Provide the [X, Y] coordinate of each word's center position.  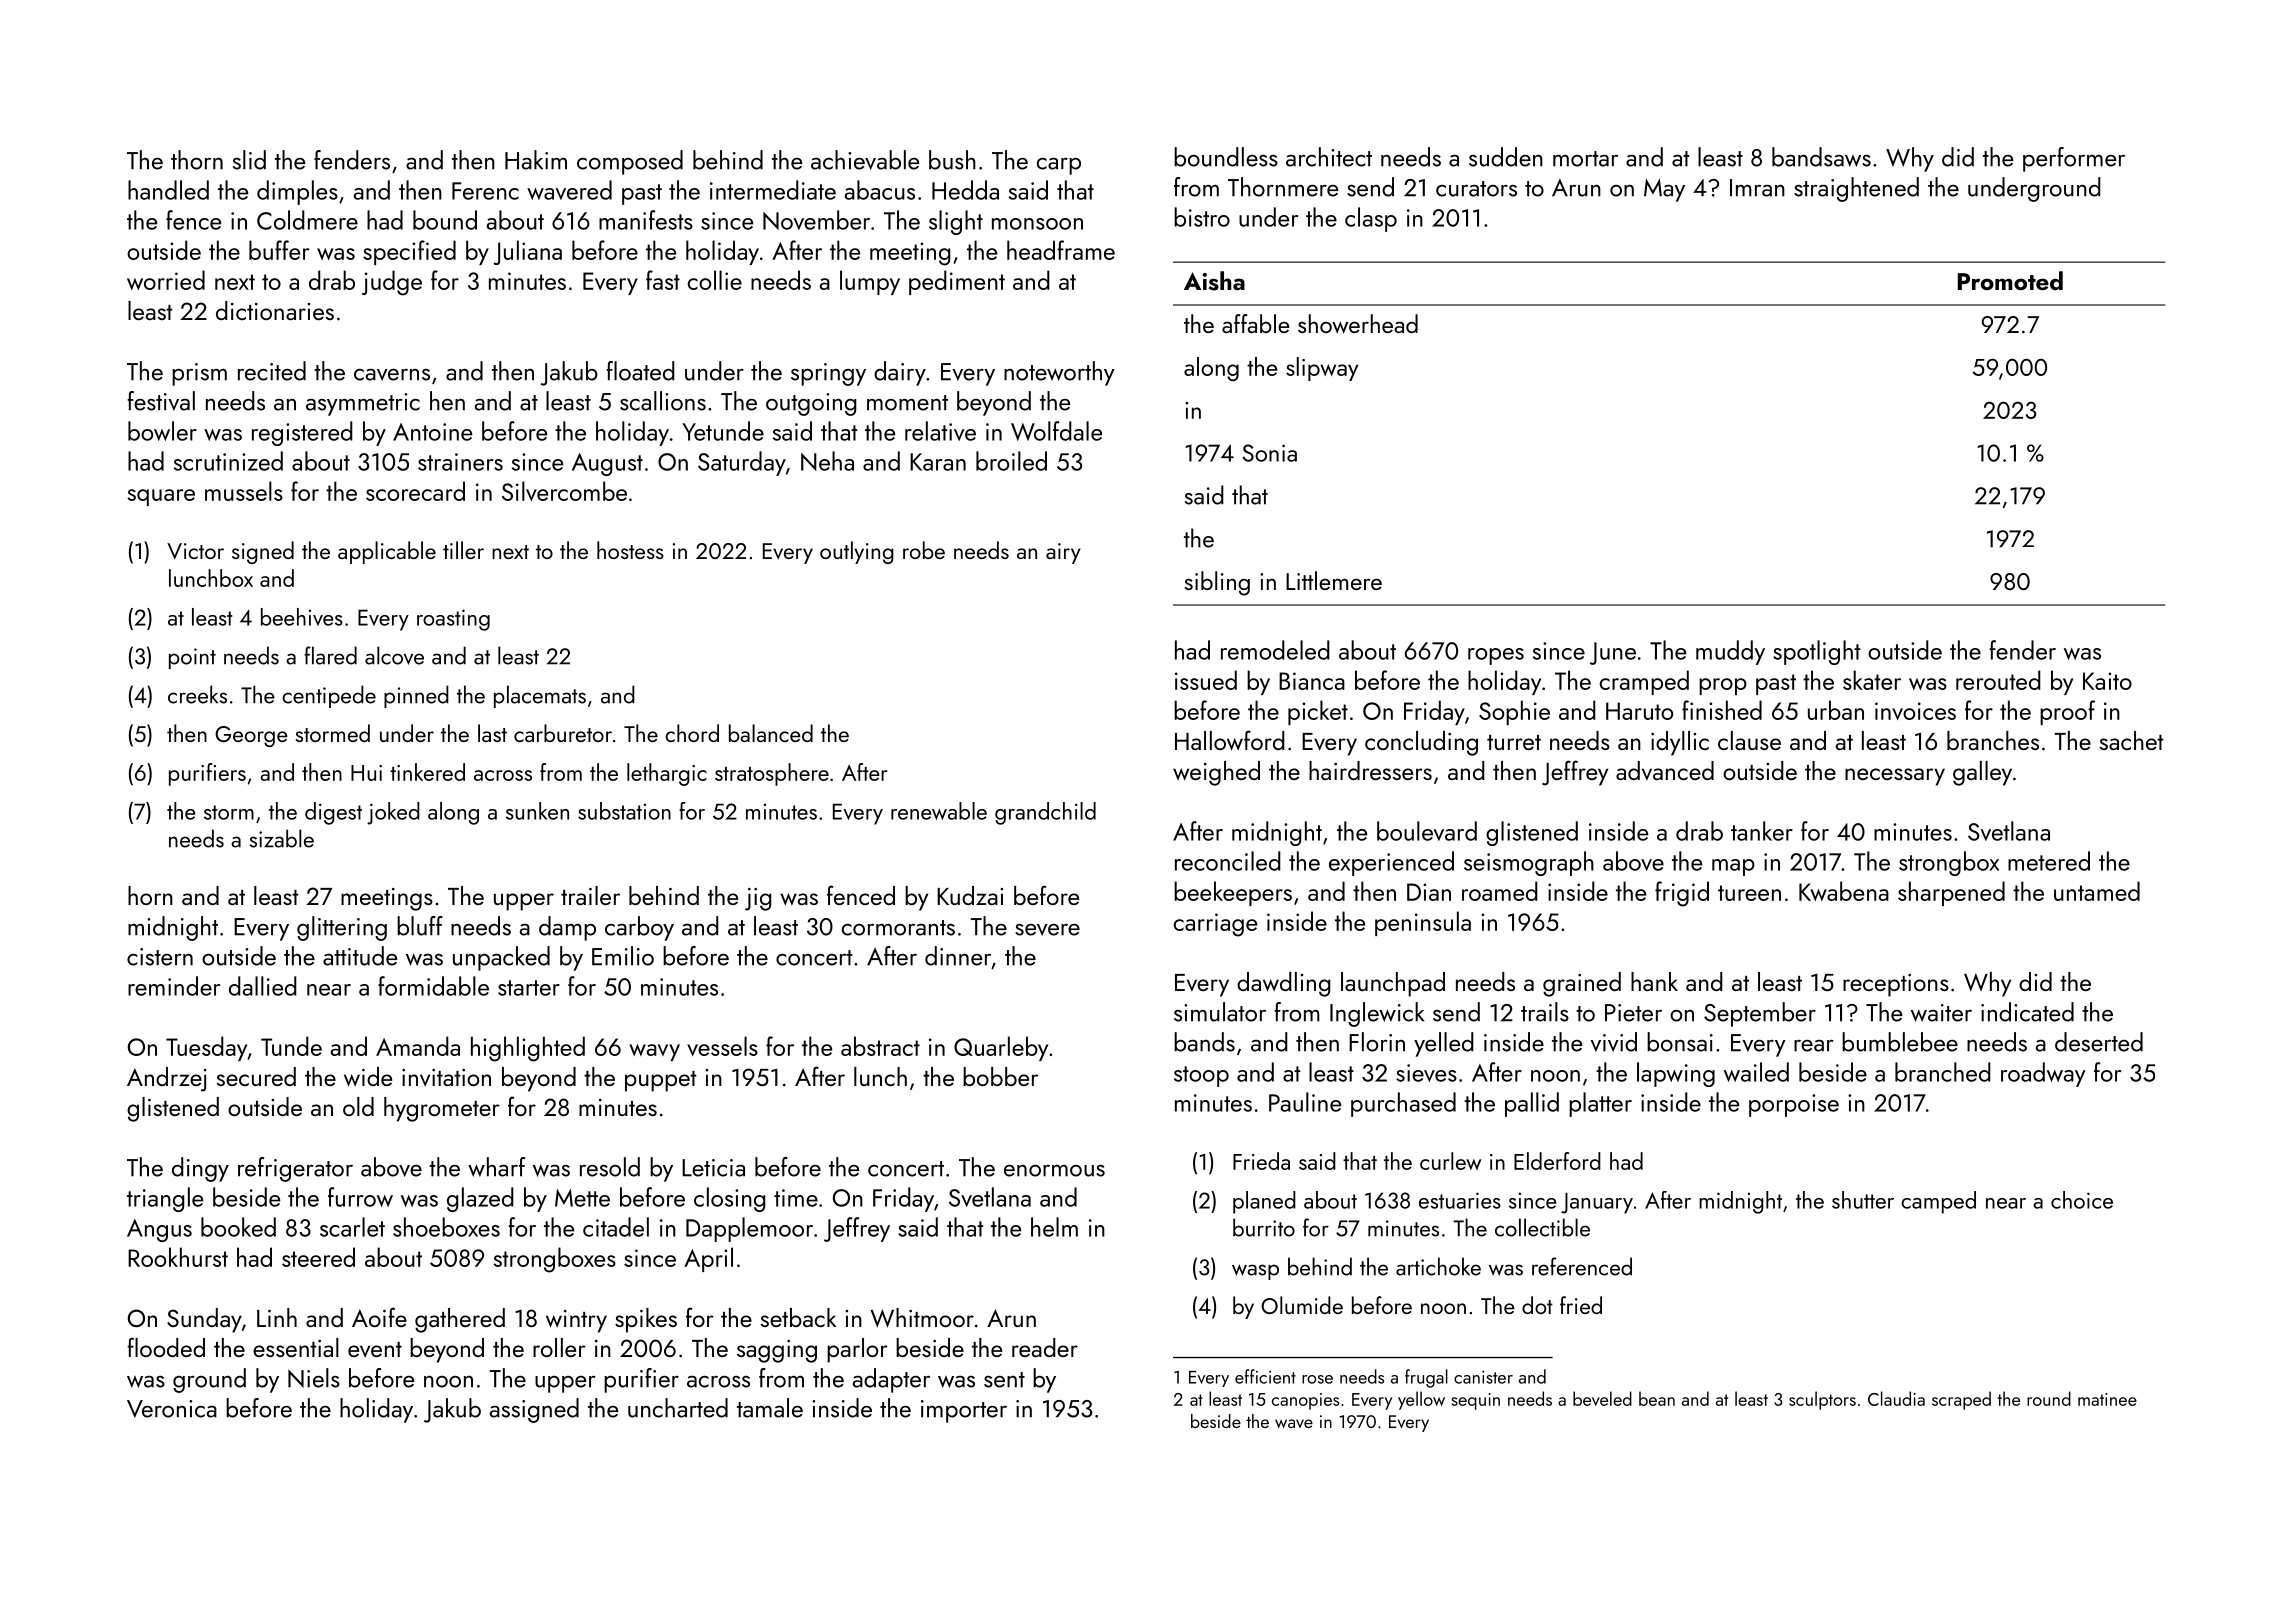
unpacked [501, 958]
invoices [1915, 711]
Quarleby [1001, 1048]
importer [964, 1411]
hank [1654, 981]
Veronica [172, 1409]
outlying [857, 552]
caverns [392, 375]
